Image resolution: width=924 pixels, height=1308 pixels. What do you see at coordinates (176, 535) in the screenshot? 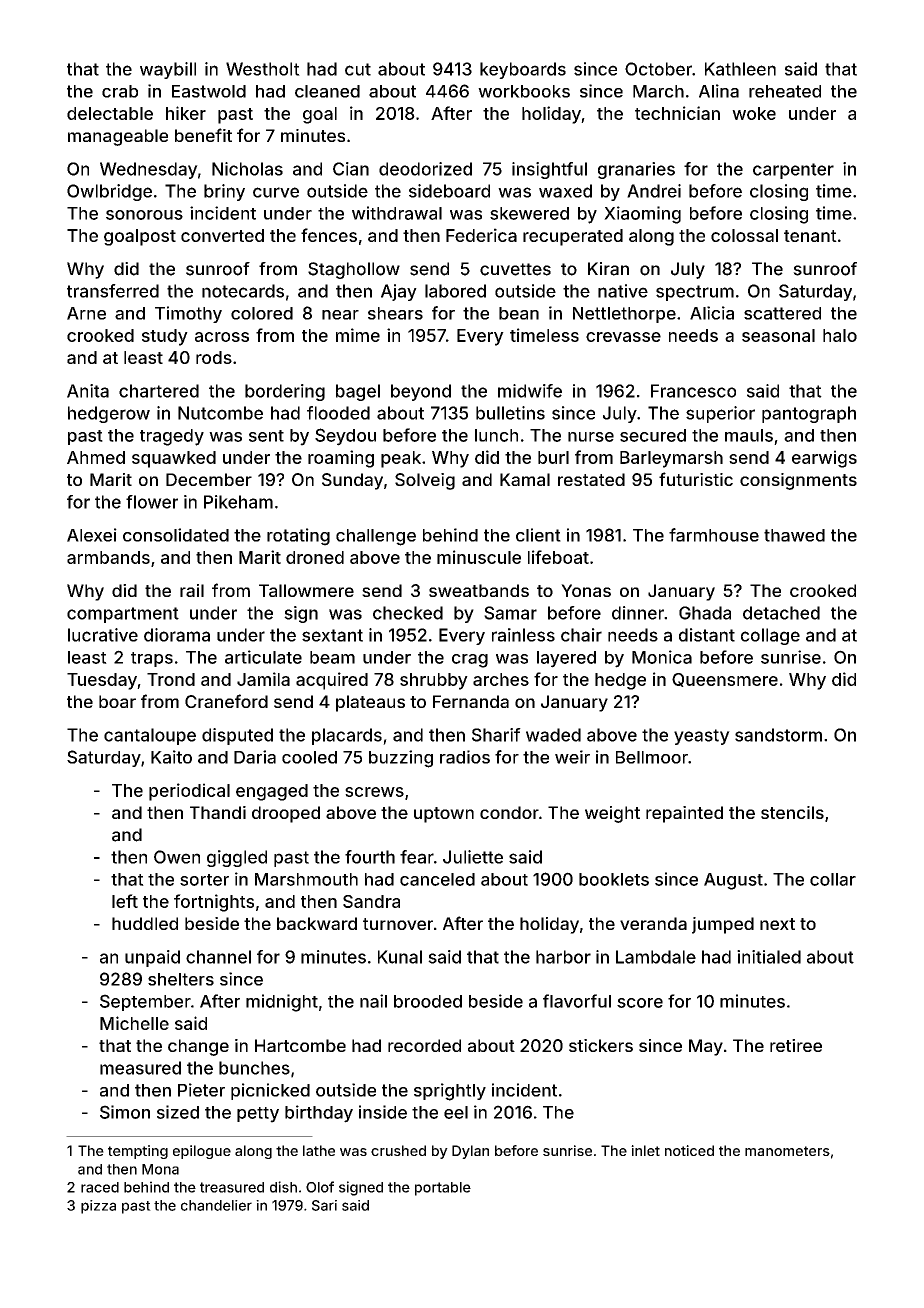
I see `consolidated` at bounding box center [176, 535].
